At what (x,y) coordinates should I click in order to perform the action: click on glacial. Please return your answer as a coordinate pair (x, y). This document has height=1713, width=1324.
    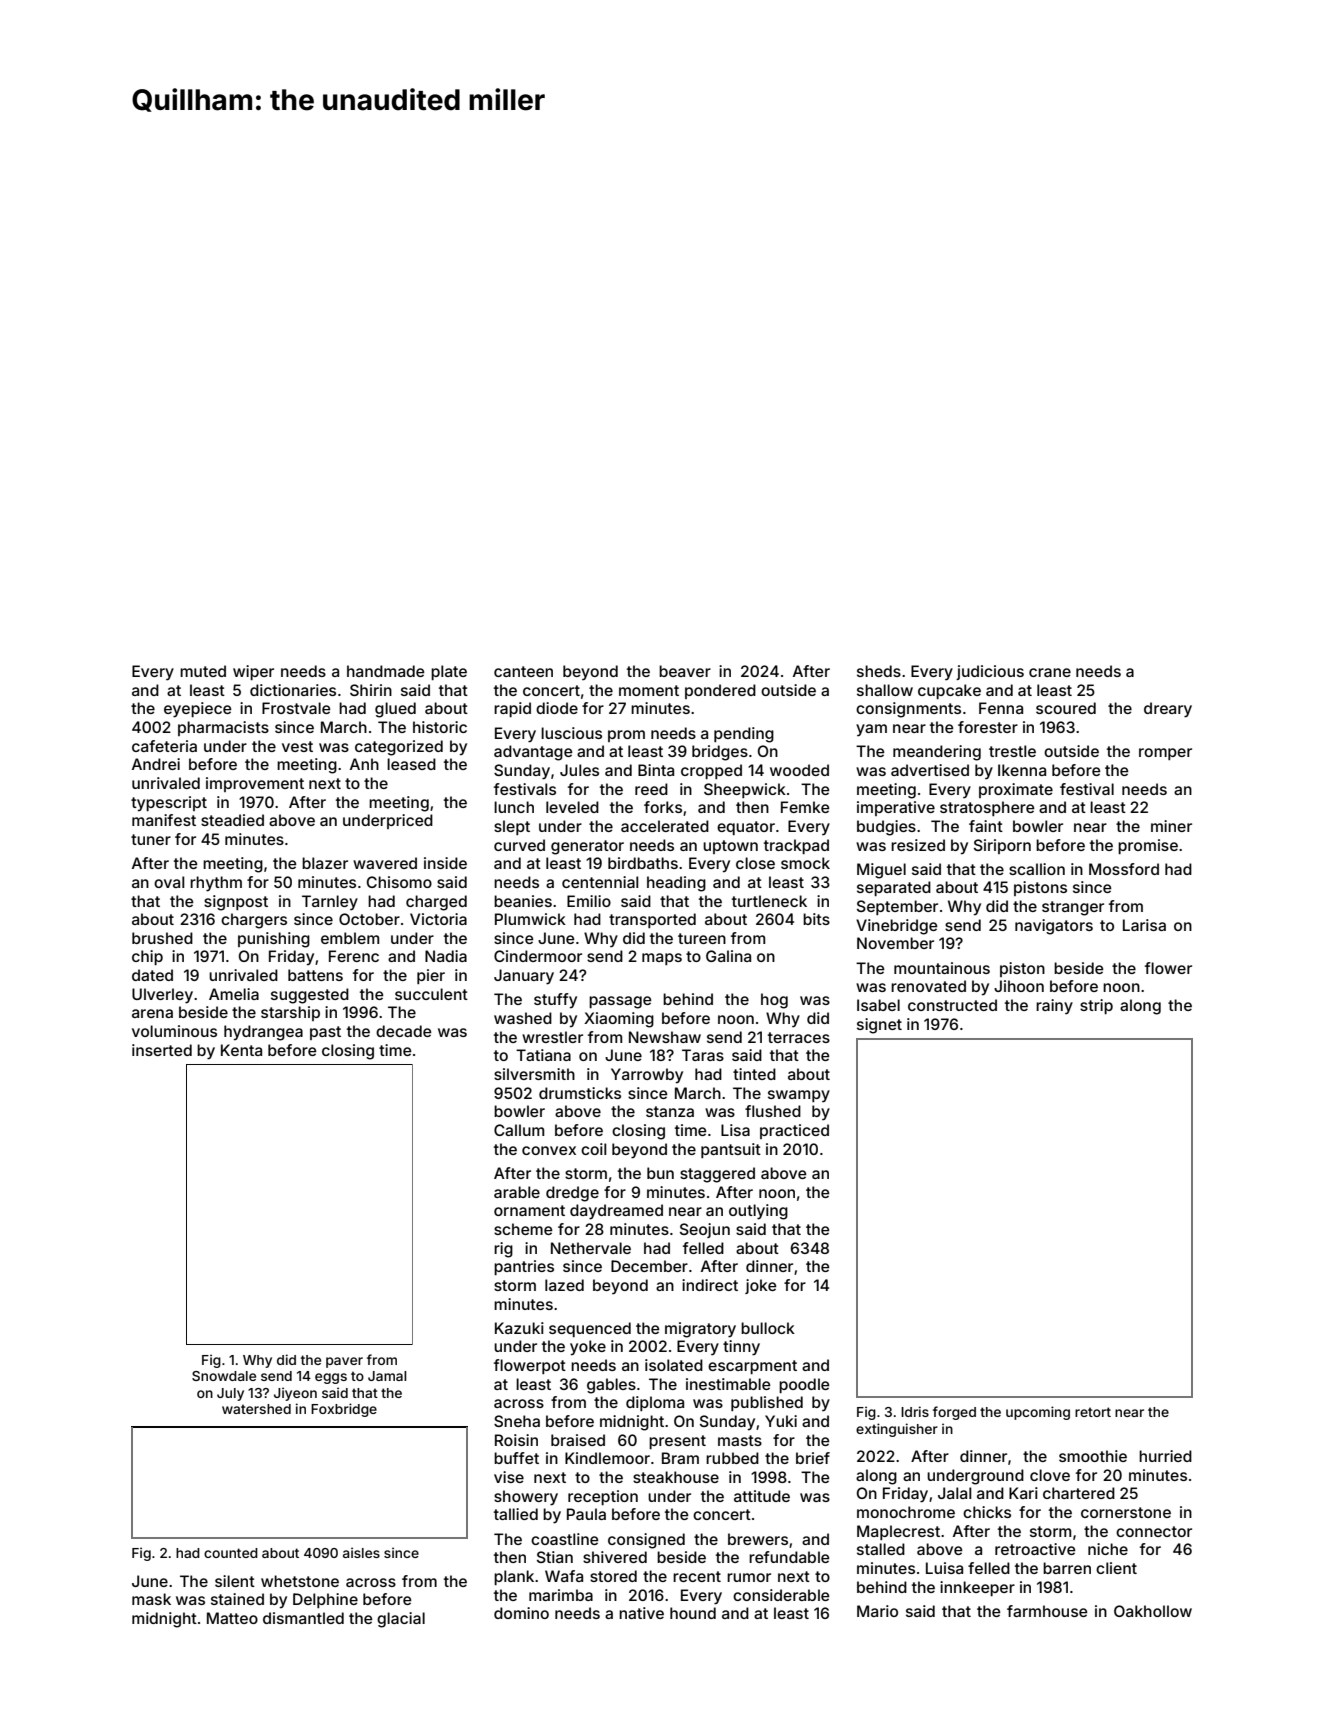
    Looking at the image, I should click on (401, 1620).
